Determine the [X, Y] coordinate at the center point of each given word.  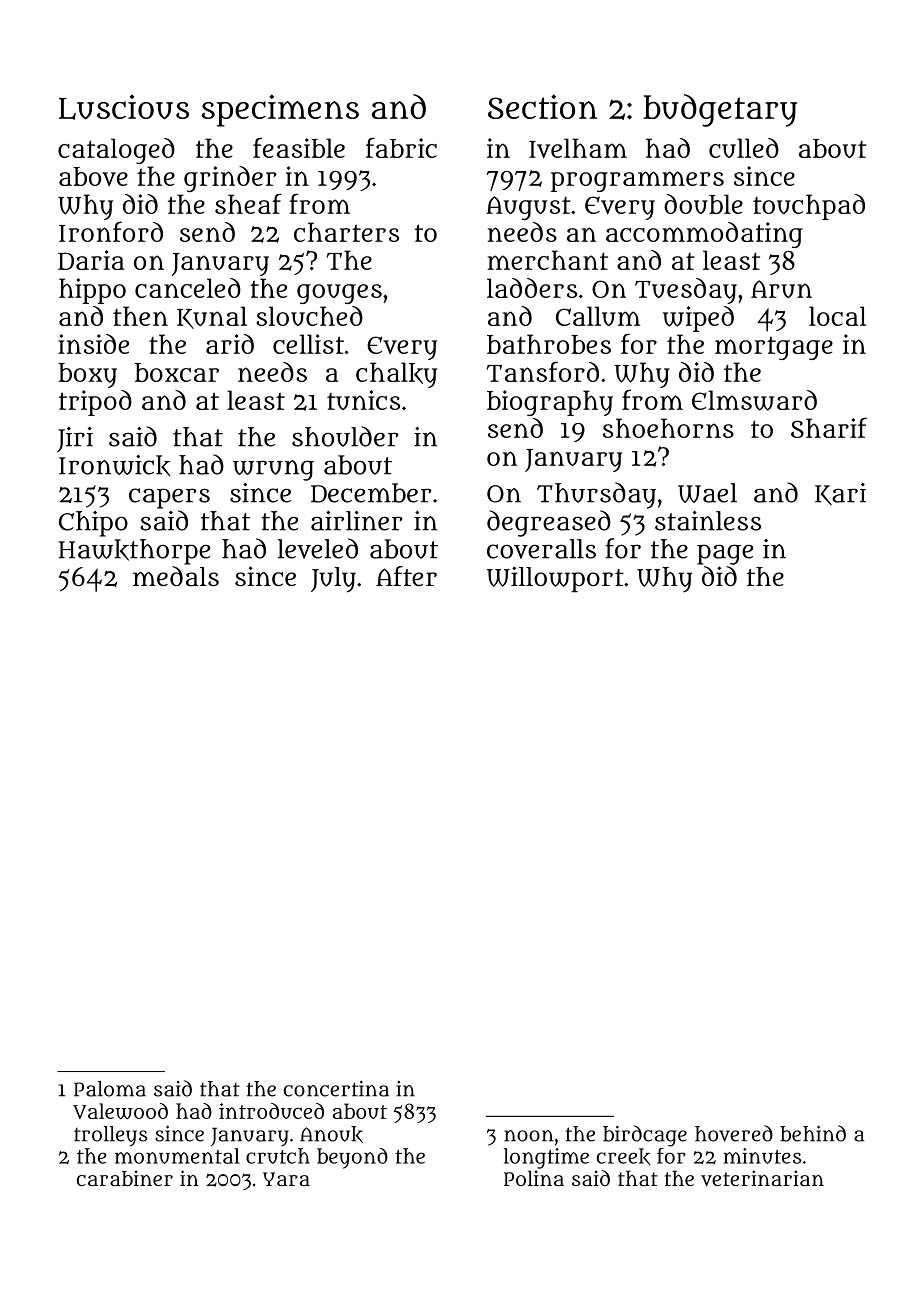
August [528, 208]
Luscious [124, 107]
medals [176, 576]
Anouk [331, 1134]
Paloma [110, 1089]
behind [813, 1133]
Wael [707, 493]
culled [744, 148]
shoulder [345, 436]
